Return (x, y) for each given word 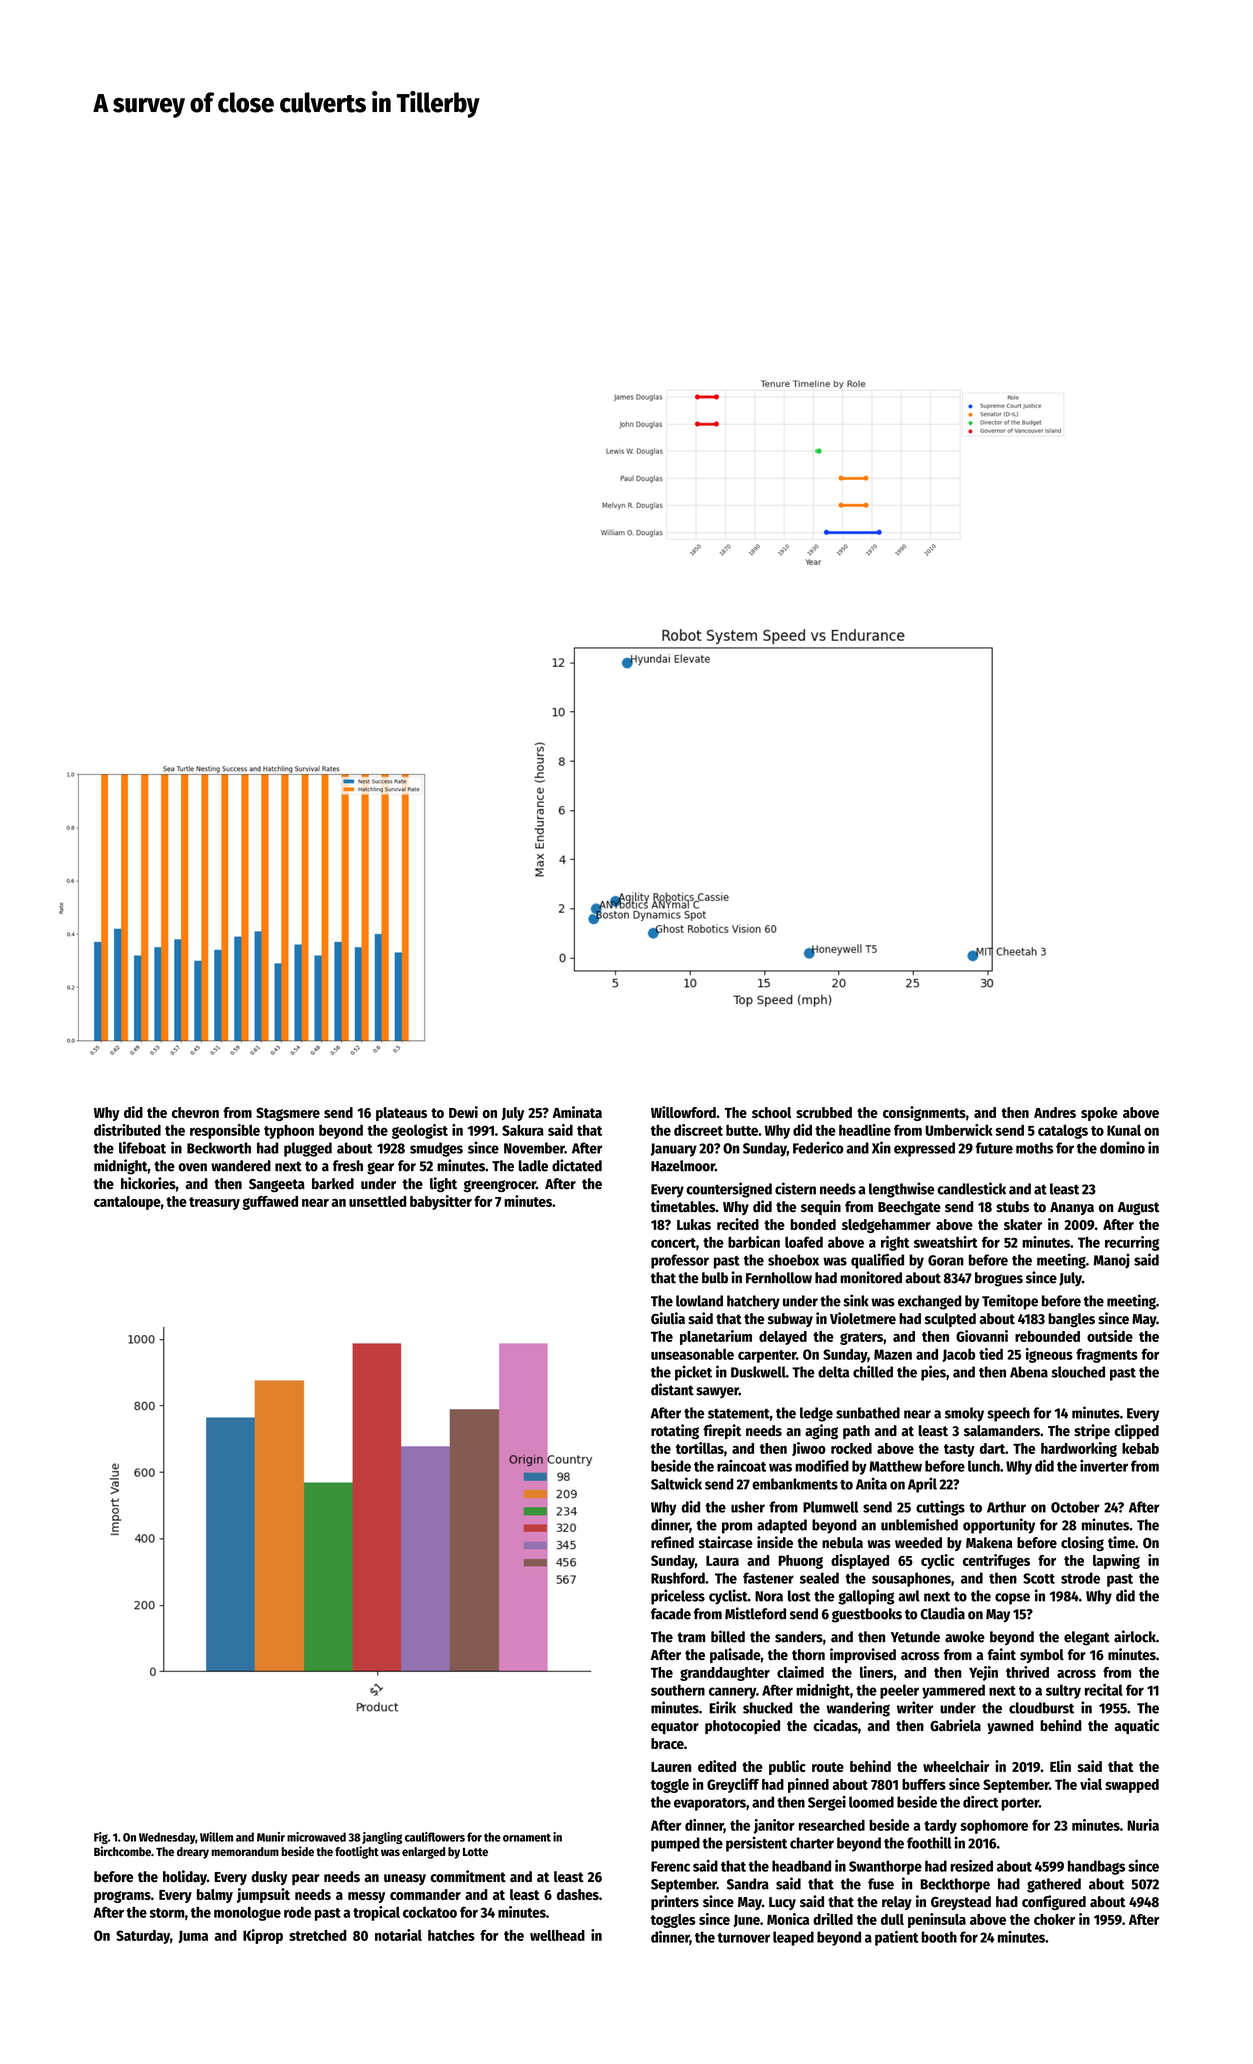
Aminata (577, 1112)
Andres (1055, 1112)
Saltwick (676, 1483)
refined (672, 1542)
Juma (193, 1936)
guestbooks (867, 1615)
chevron (195, 1112)
